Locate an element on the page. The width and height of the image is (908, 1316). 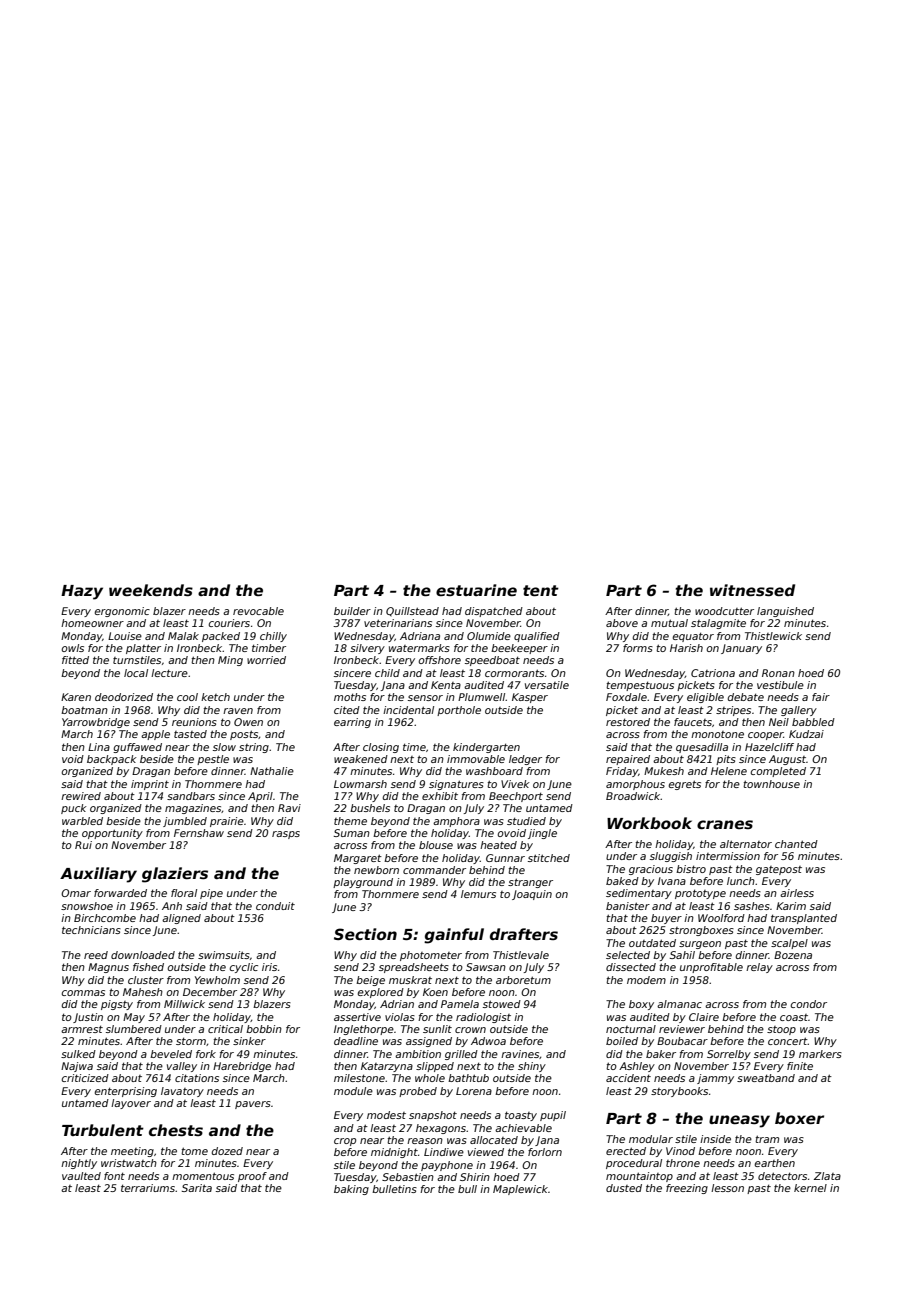
witnessed is located at coordinates (752, 590).
